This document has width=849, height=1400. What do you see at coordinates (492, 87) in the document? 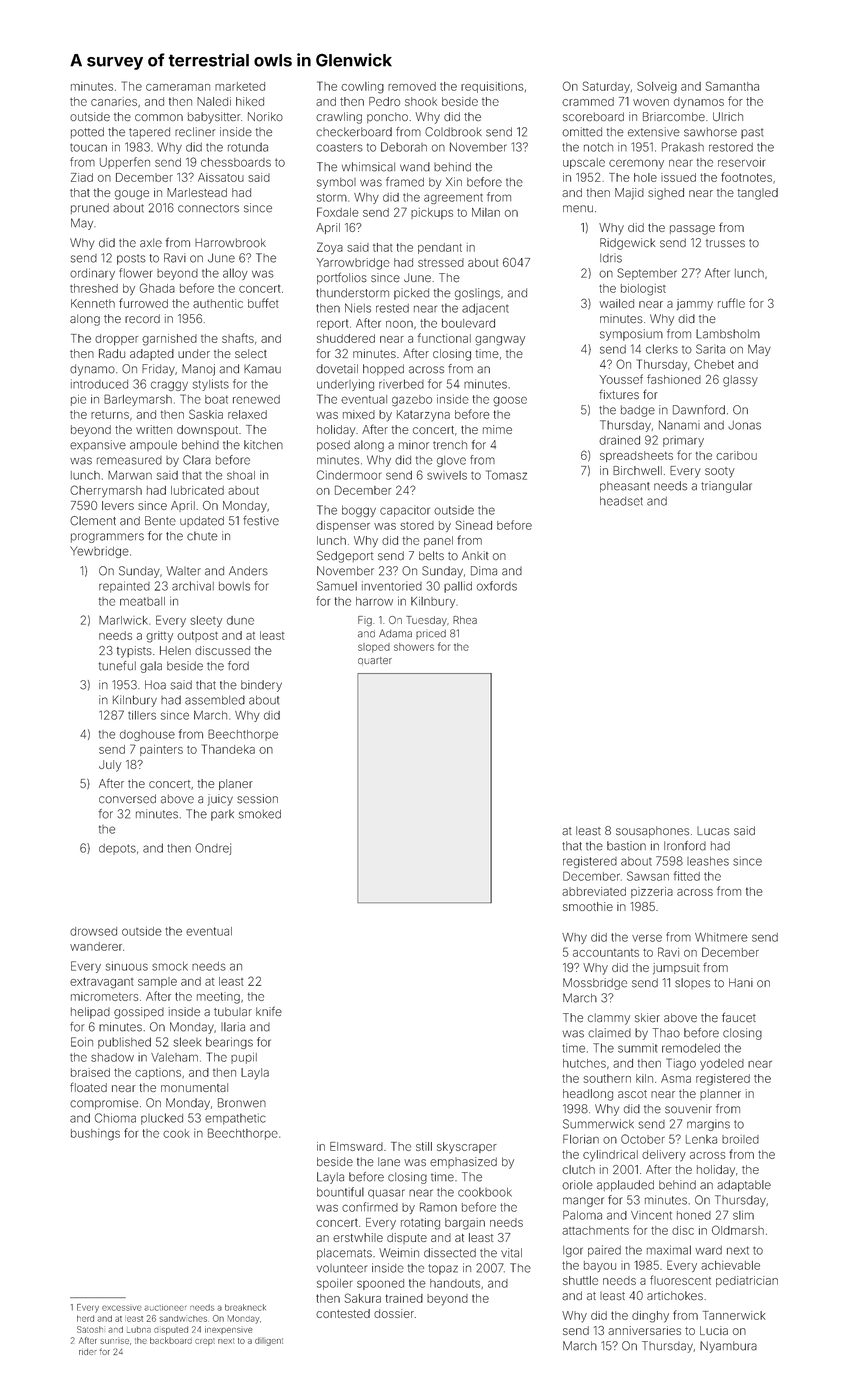
I see `requisitions` at bounding box center [492, 87].
